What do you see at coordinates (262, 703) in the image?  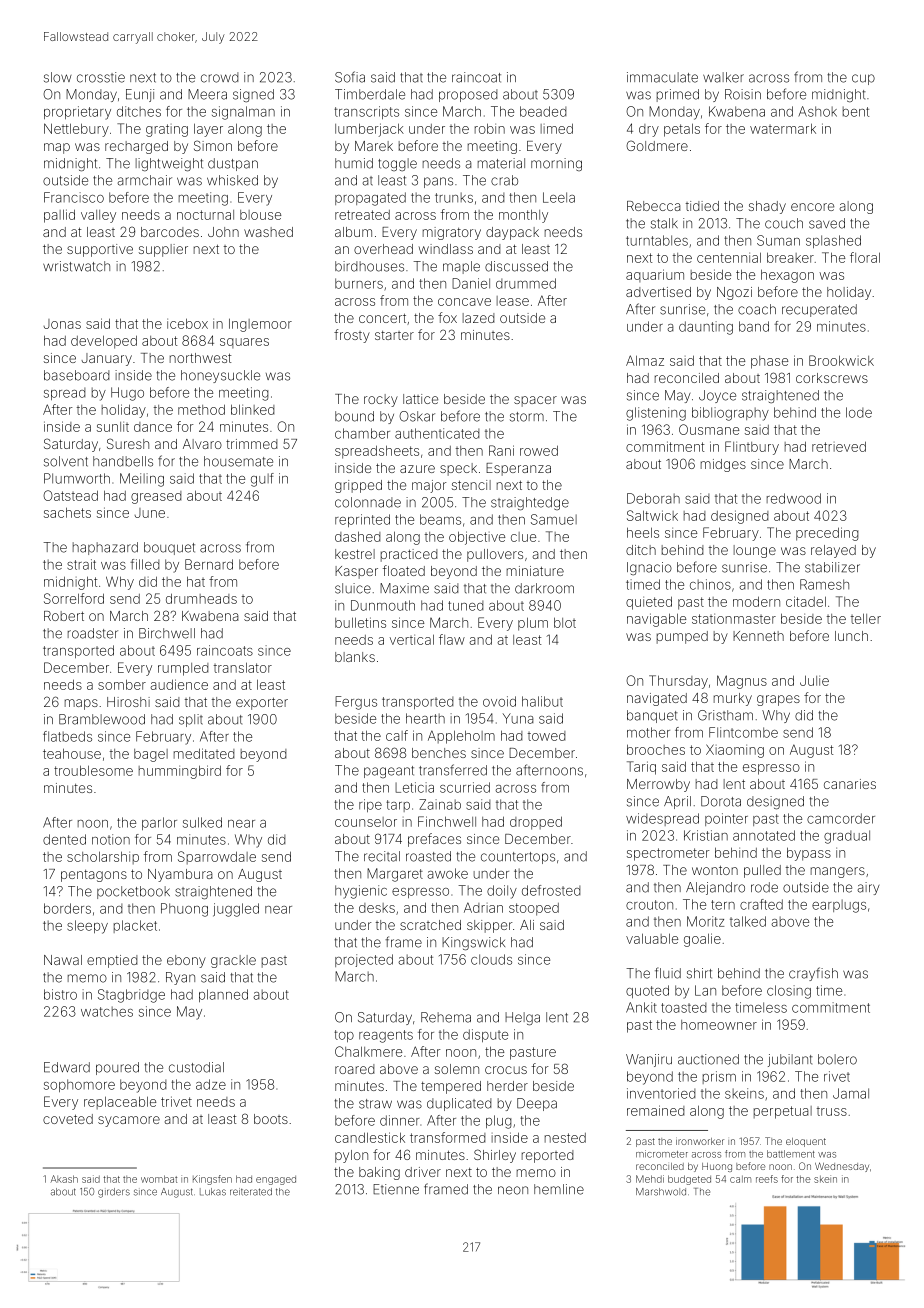 I see `exporter` at bounding box center [262, 703].
